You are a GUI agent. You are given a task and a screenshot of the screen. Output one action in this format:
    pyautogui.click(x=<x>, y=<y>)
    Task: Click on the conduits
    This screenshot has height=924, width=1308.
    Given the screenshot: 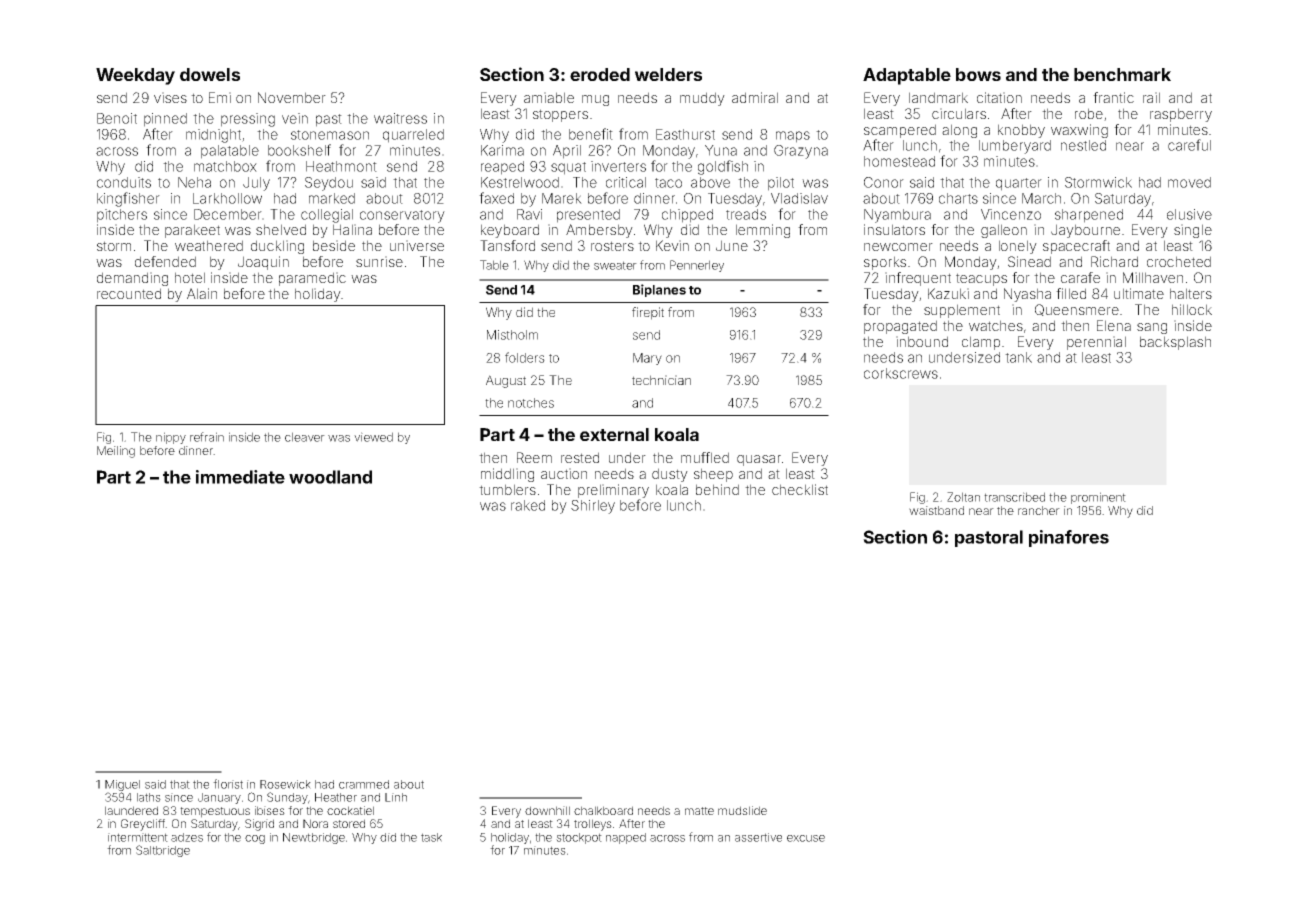 What is the action you would take?
    pyautogui.click(x=124, y=182)
